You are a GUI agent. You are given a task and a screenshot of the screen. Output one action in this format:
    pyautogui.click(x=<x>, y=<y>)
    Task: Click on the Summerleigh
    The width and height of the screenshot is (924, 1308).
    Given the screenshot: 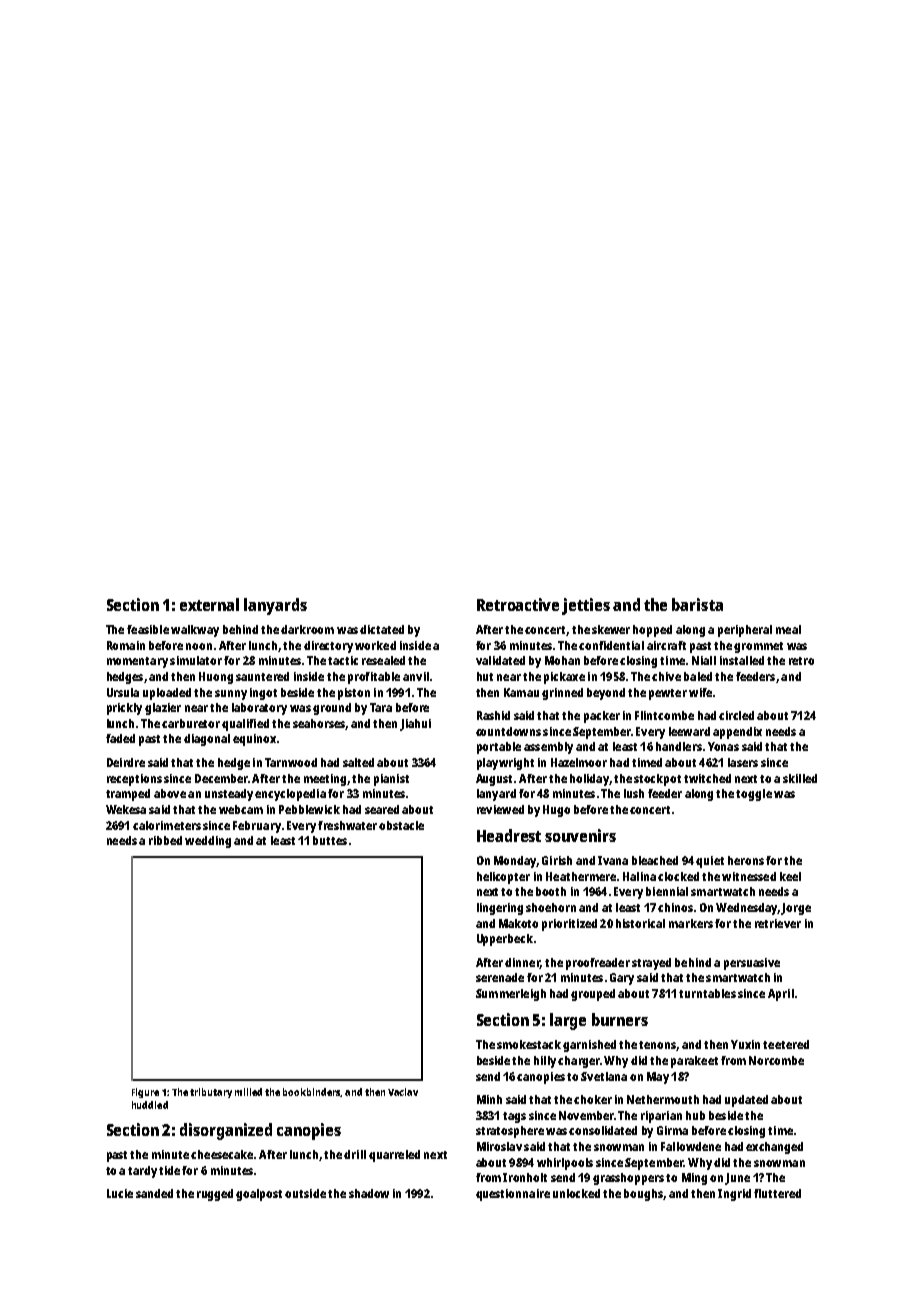 What is the action you would take?
    pyautogui.click(x=511, y=995)
